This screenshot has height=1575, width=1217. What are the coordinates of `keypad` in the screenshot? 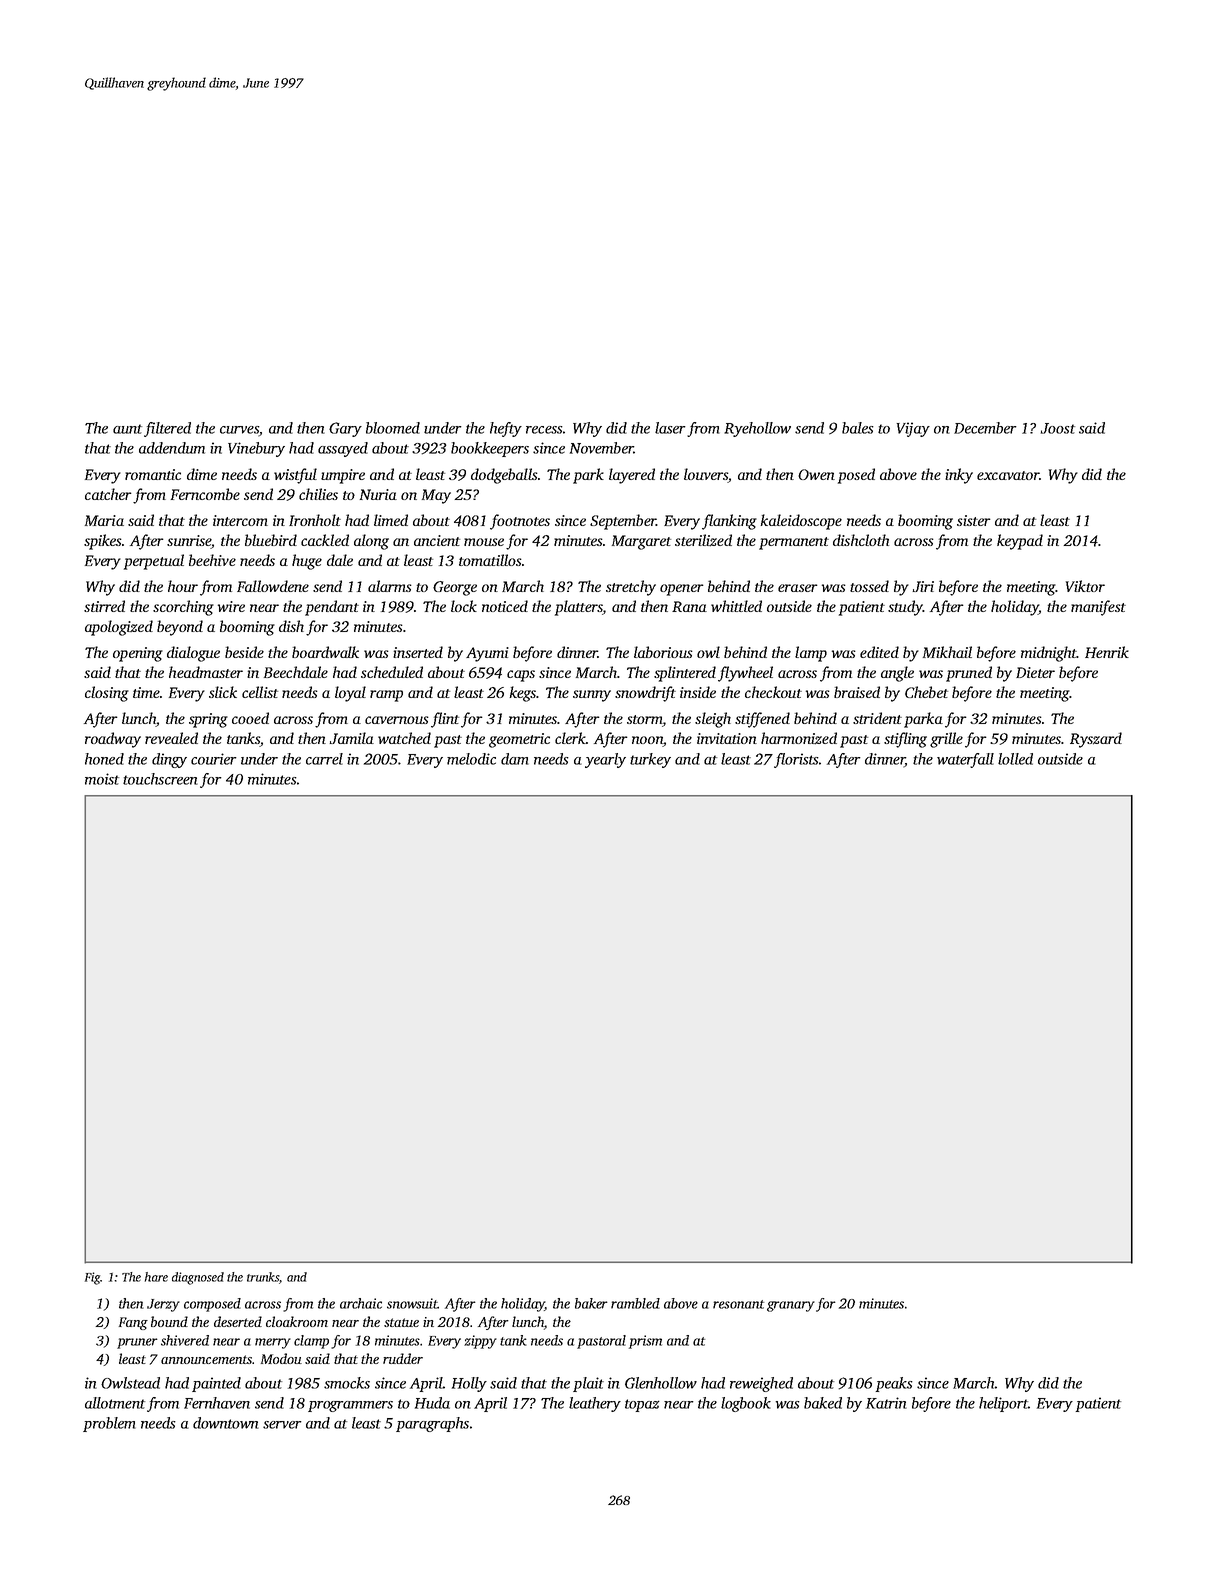 It's located at (1020, 542).
